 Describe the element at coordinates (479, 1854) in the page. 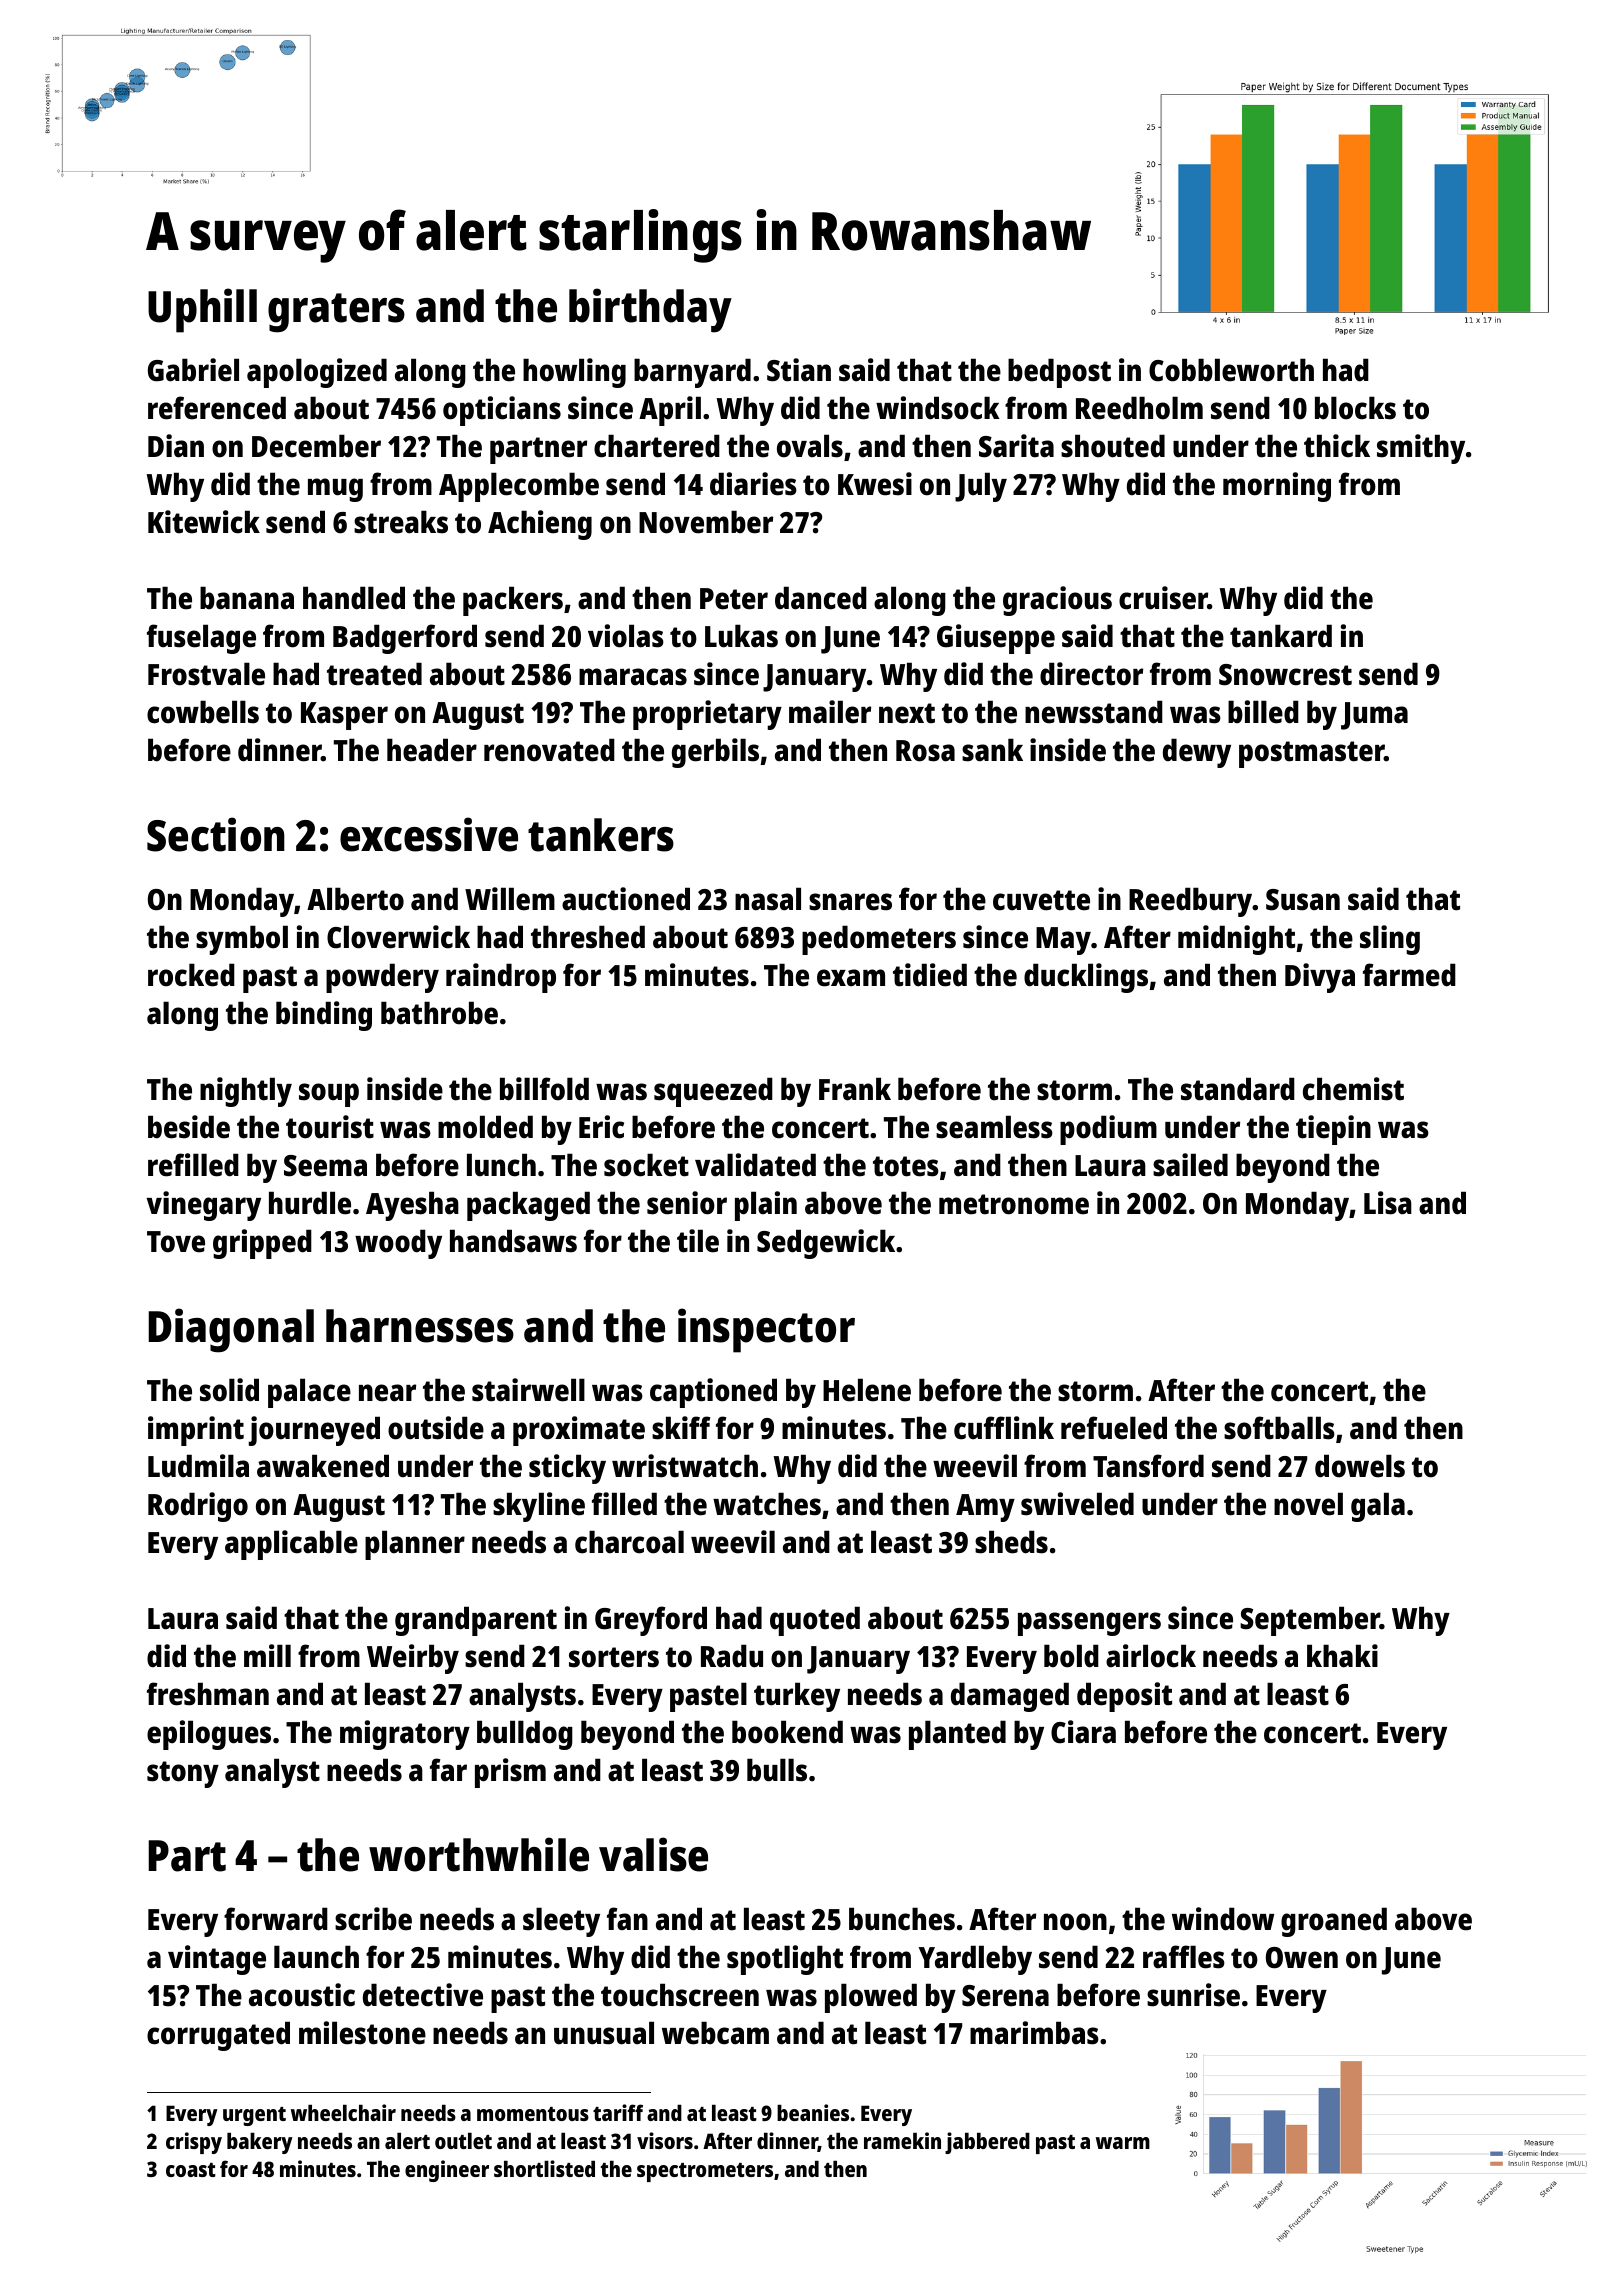

I see `worthwhile` at that location.
